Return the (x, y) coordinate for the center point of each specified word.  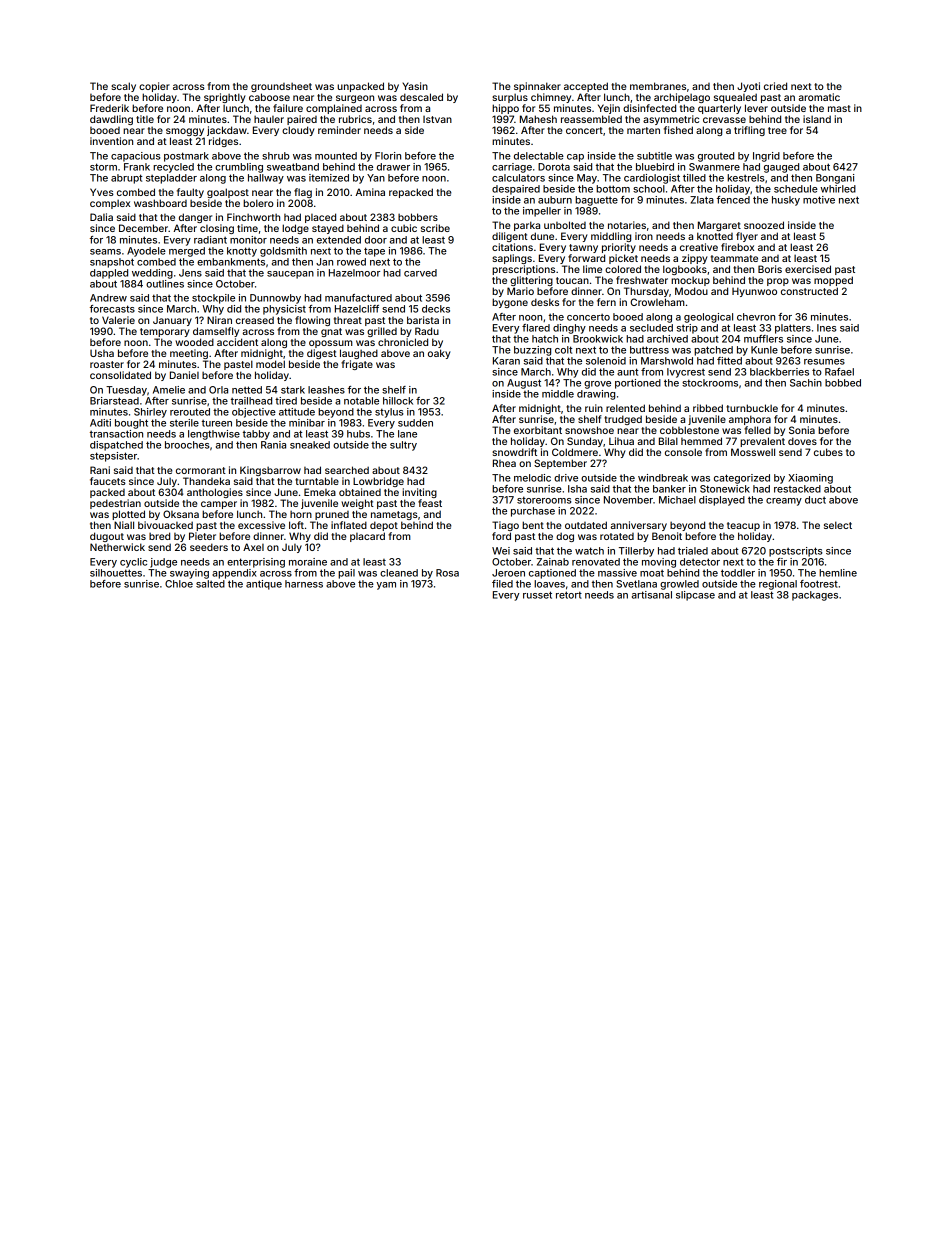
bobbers (418, 217)
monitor (248, 240)
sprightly (225, 98)
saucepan (290, 275)
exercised (808, 269)
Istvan (437, 119)
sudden (415, 423)
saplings (512, 259)
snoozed (764, 225)
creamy (784, 502)
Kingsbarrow (270, 471)
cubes (828, 452)
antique (264, 585)
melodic (532, 478)
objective (254, 413)
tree (777, 130)
